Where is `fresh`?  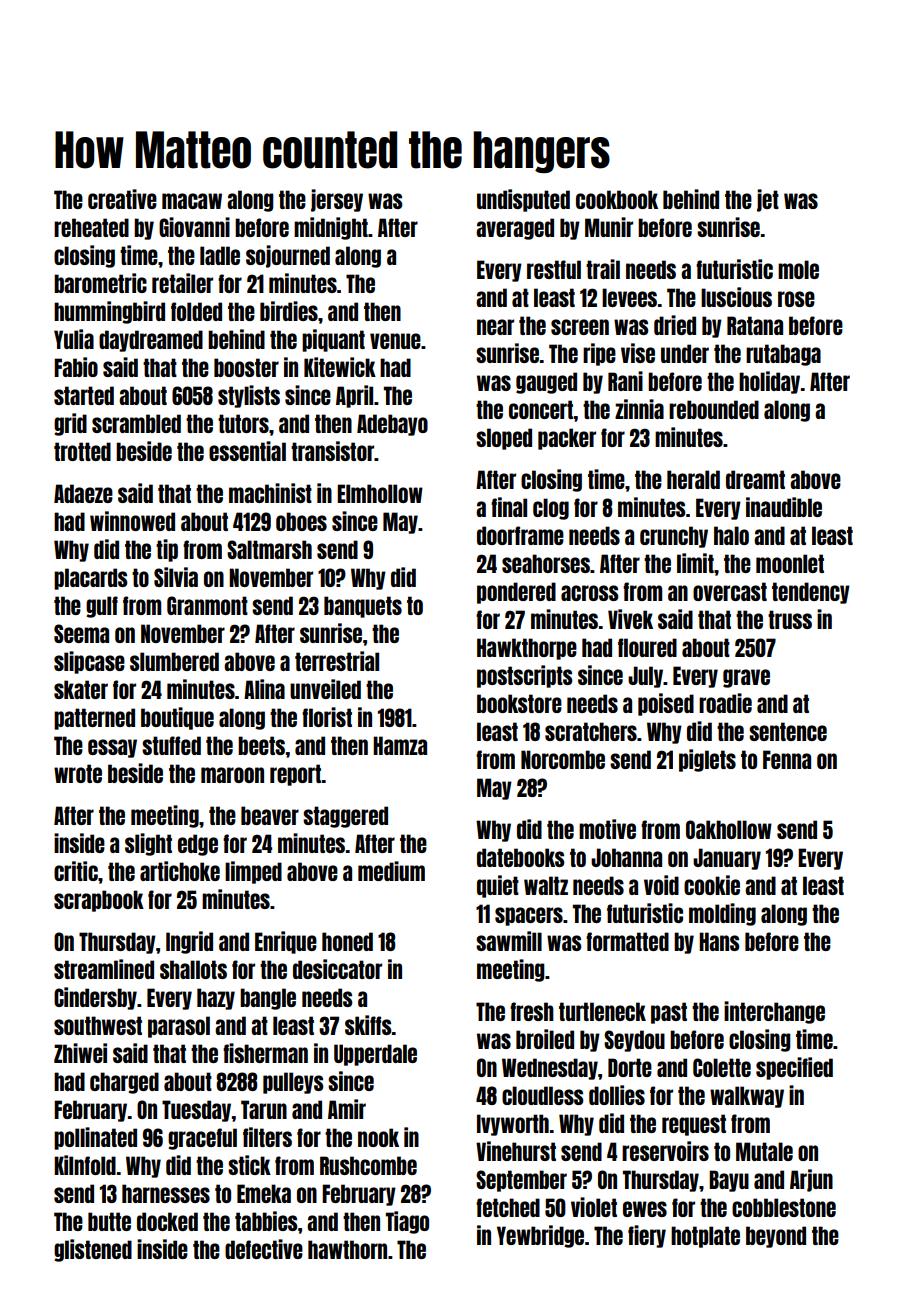
fresh is located at coordinates (532, 1011).
